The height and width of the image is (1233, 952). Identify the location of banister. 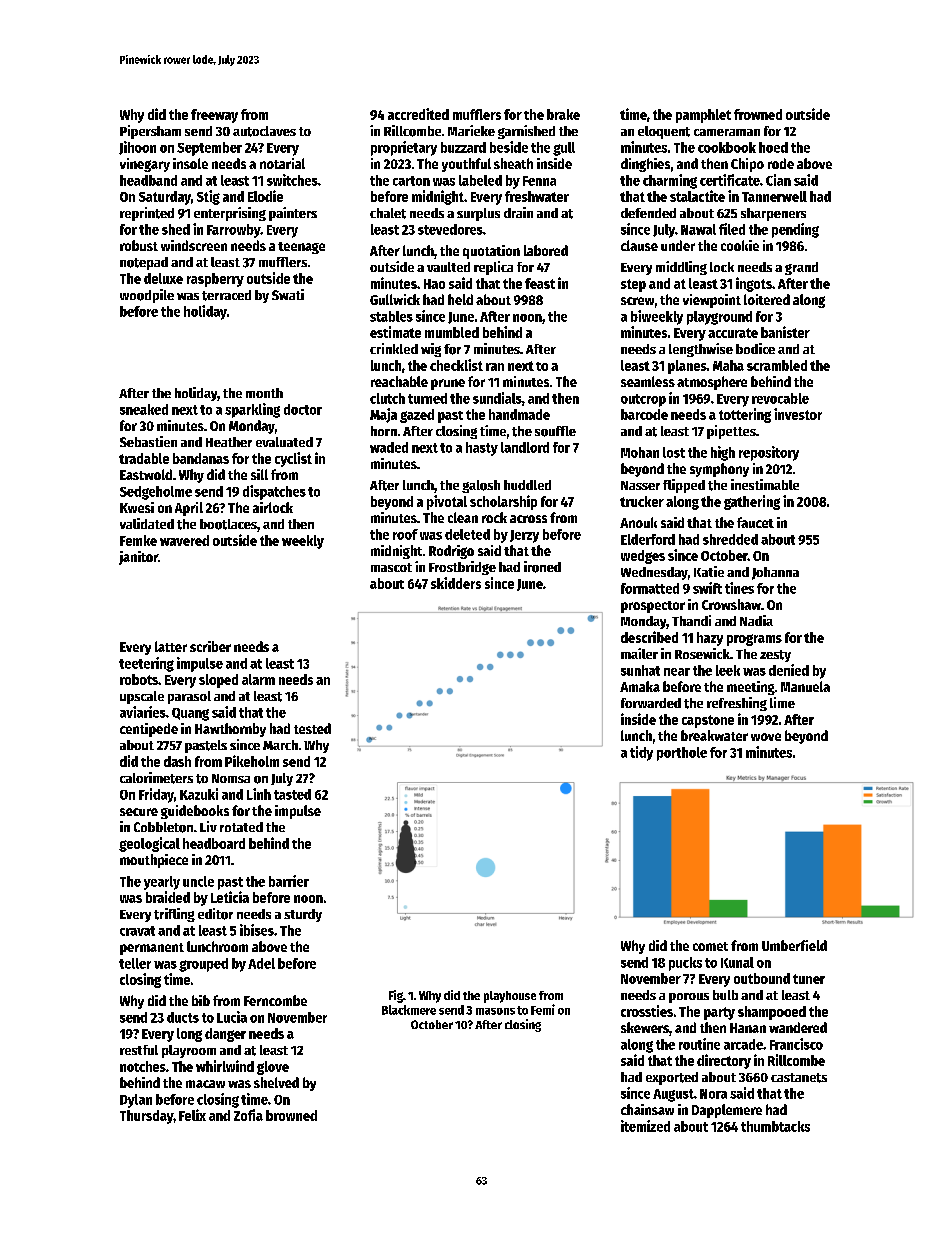
(785, 332).
